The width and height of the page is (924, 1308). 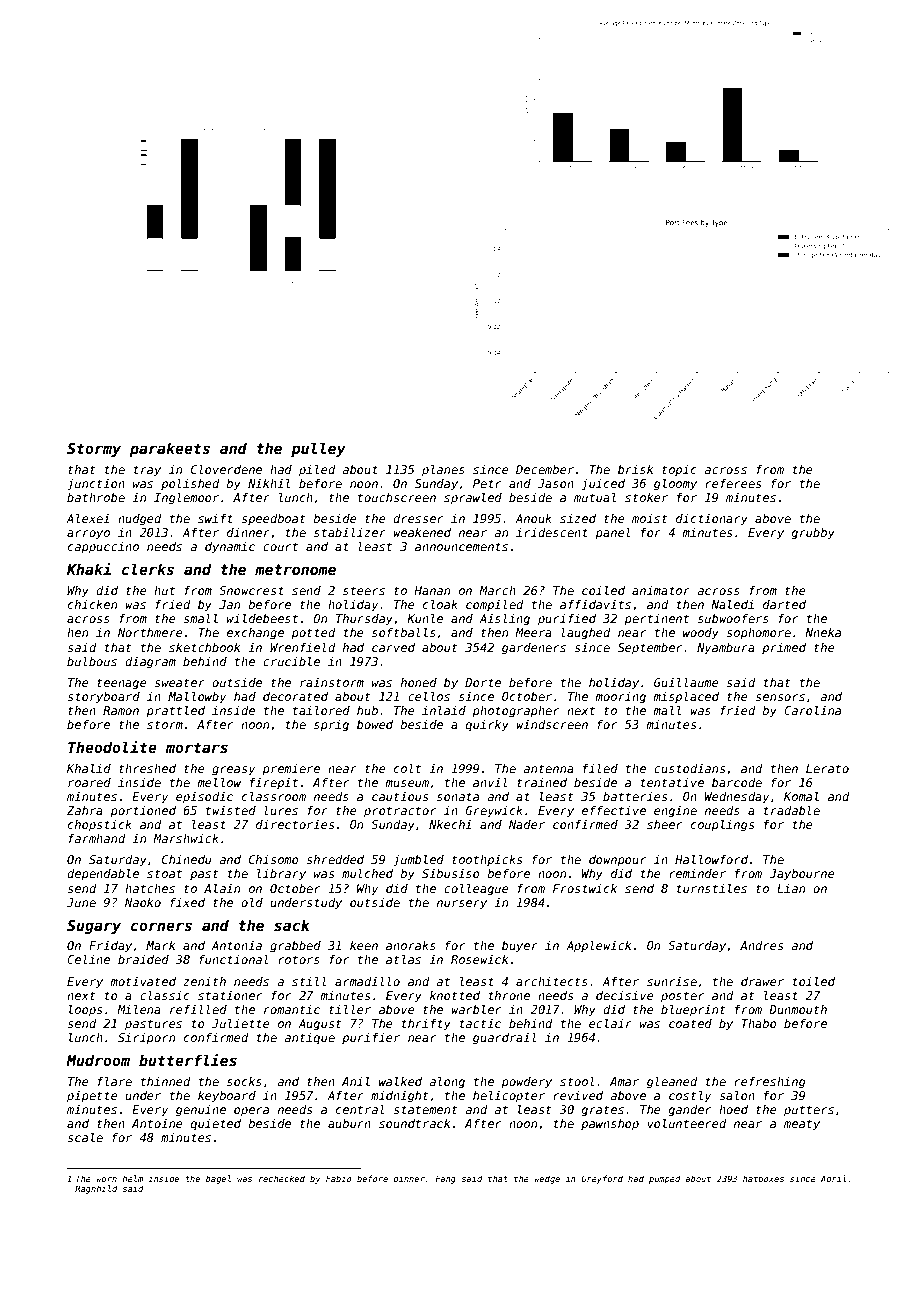 What do you see at coordinates (733, 483) in the page?
I see `referees` at bounding box center [733, 483].
